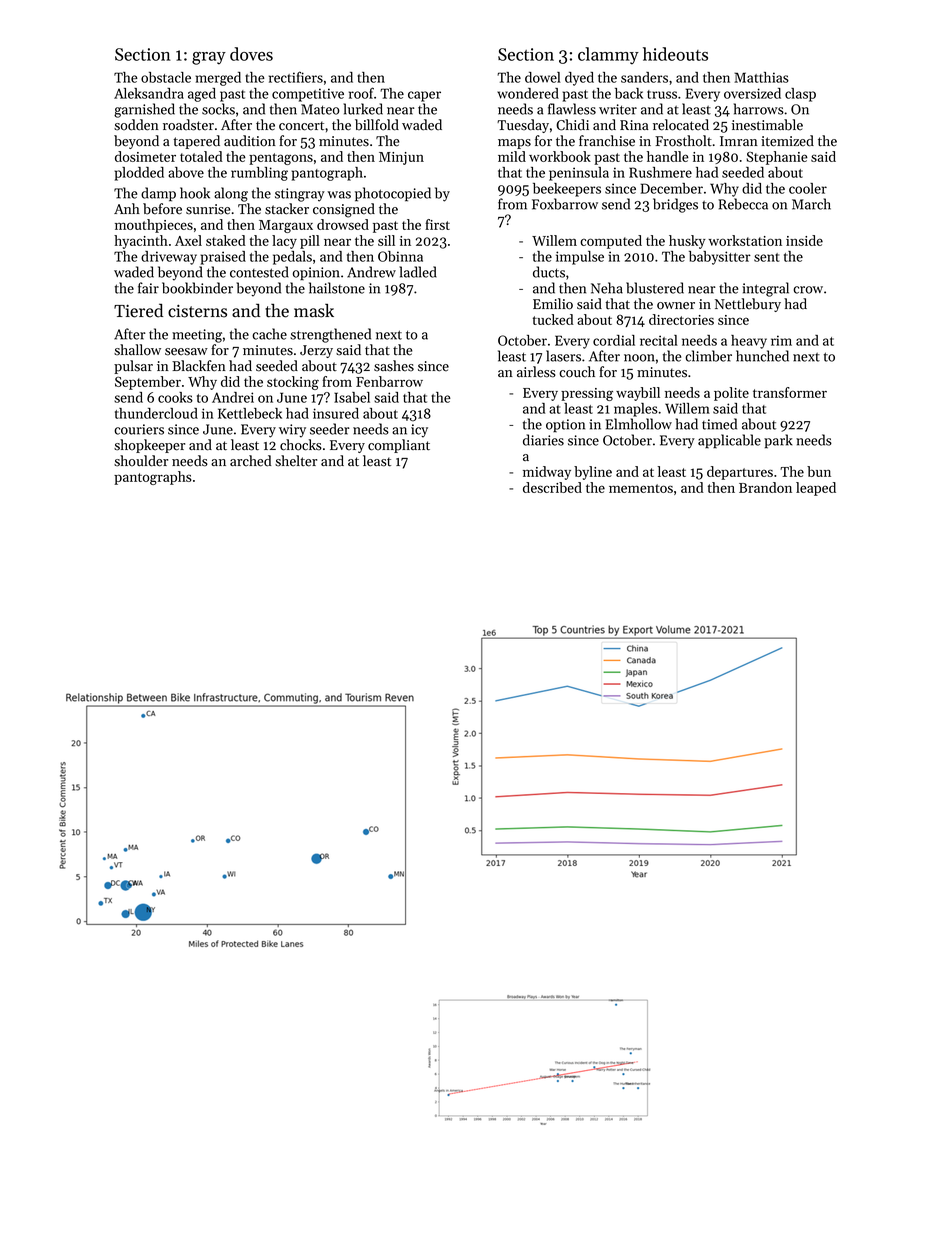  I want to click on maps, so click(514, 144).
